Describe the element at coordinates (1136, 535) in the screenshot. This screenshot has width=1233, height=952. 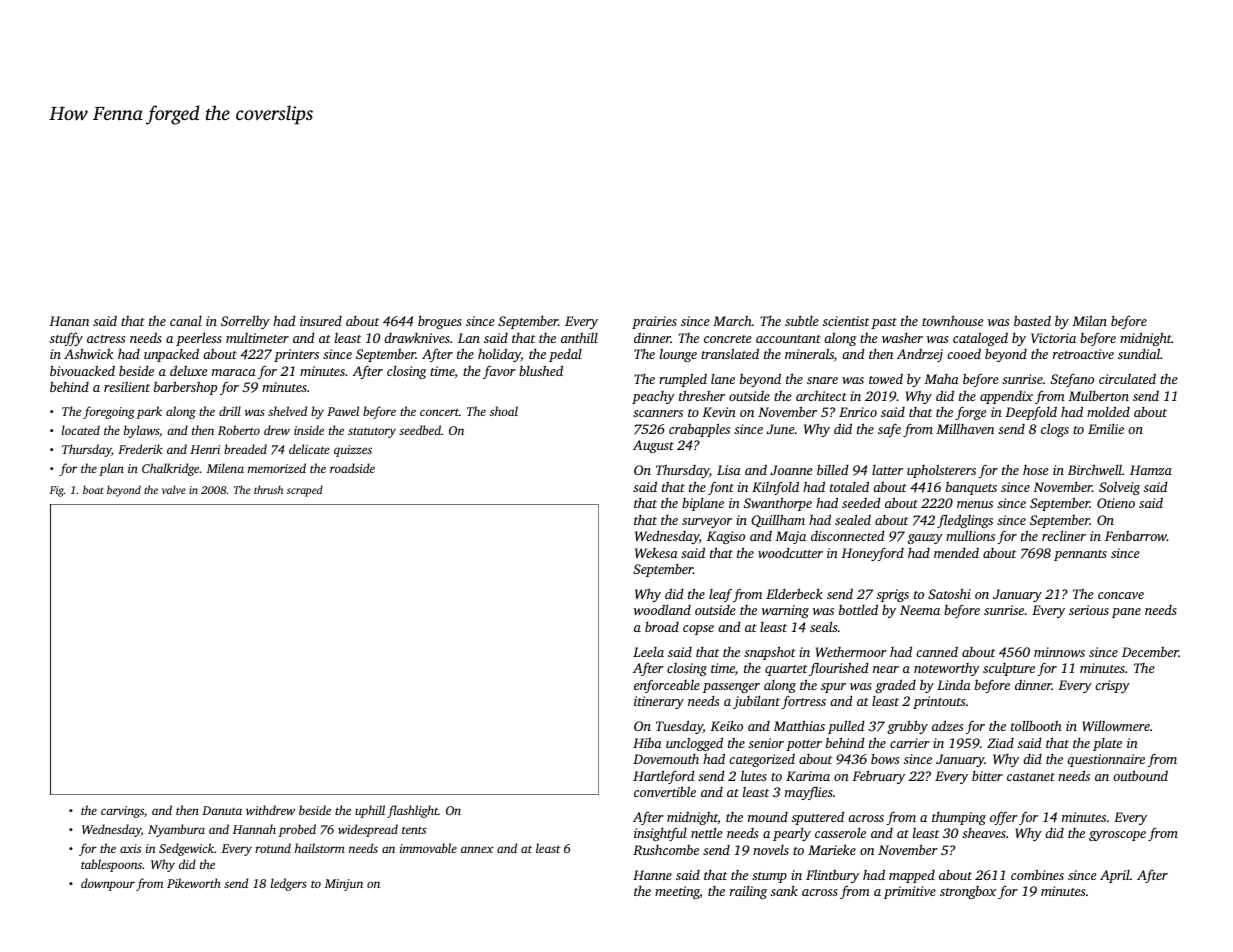
I see `Fenbarrow` at that location.
